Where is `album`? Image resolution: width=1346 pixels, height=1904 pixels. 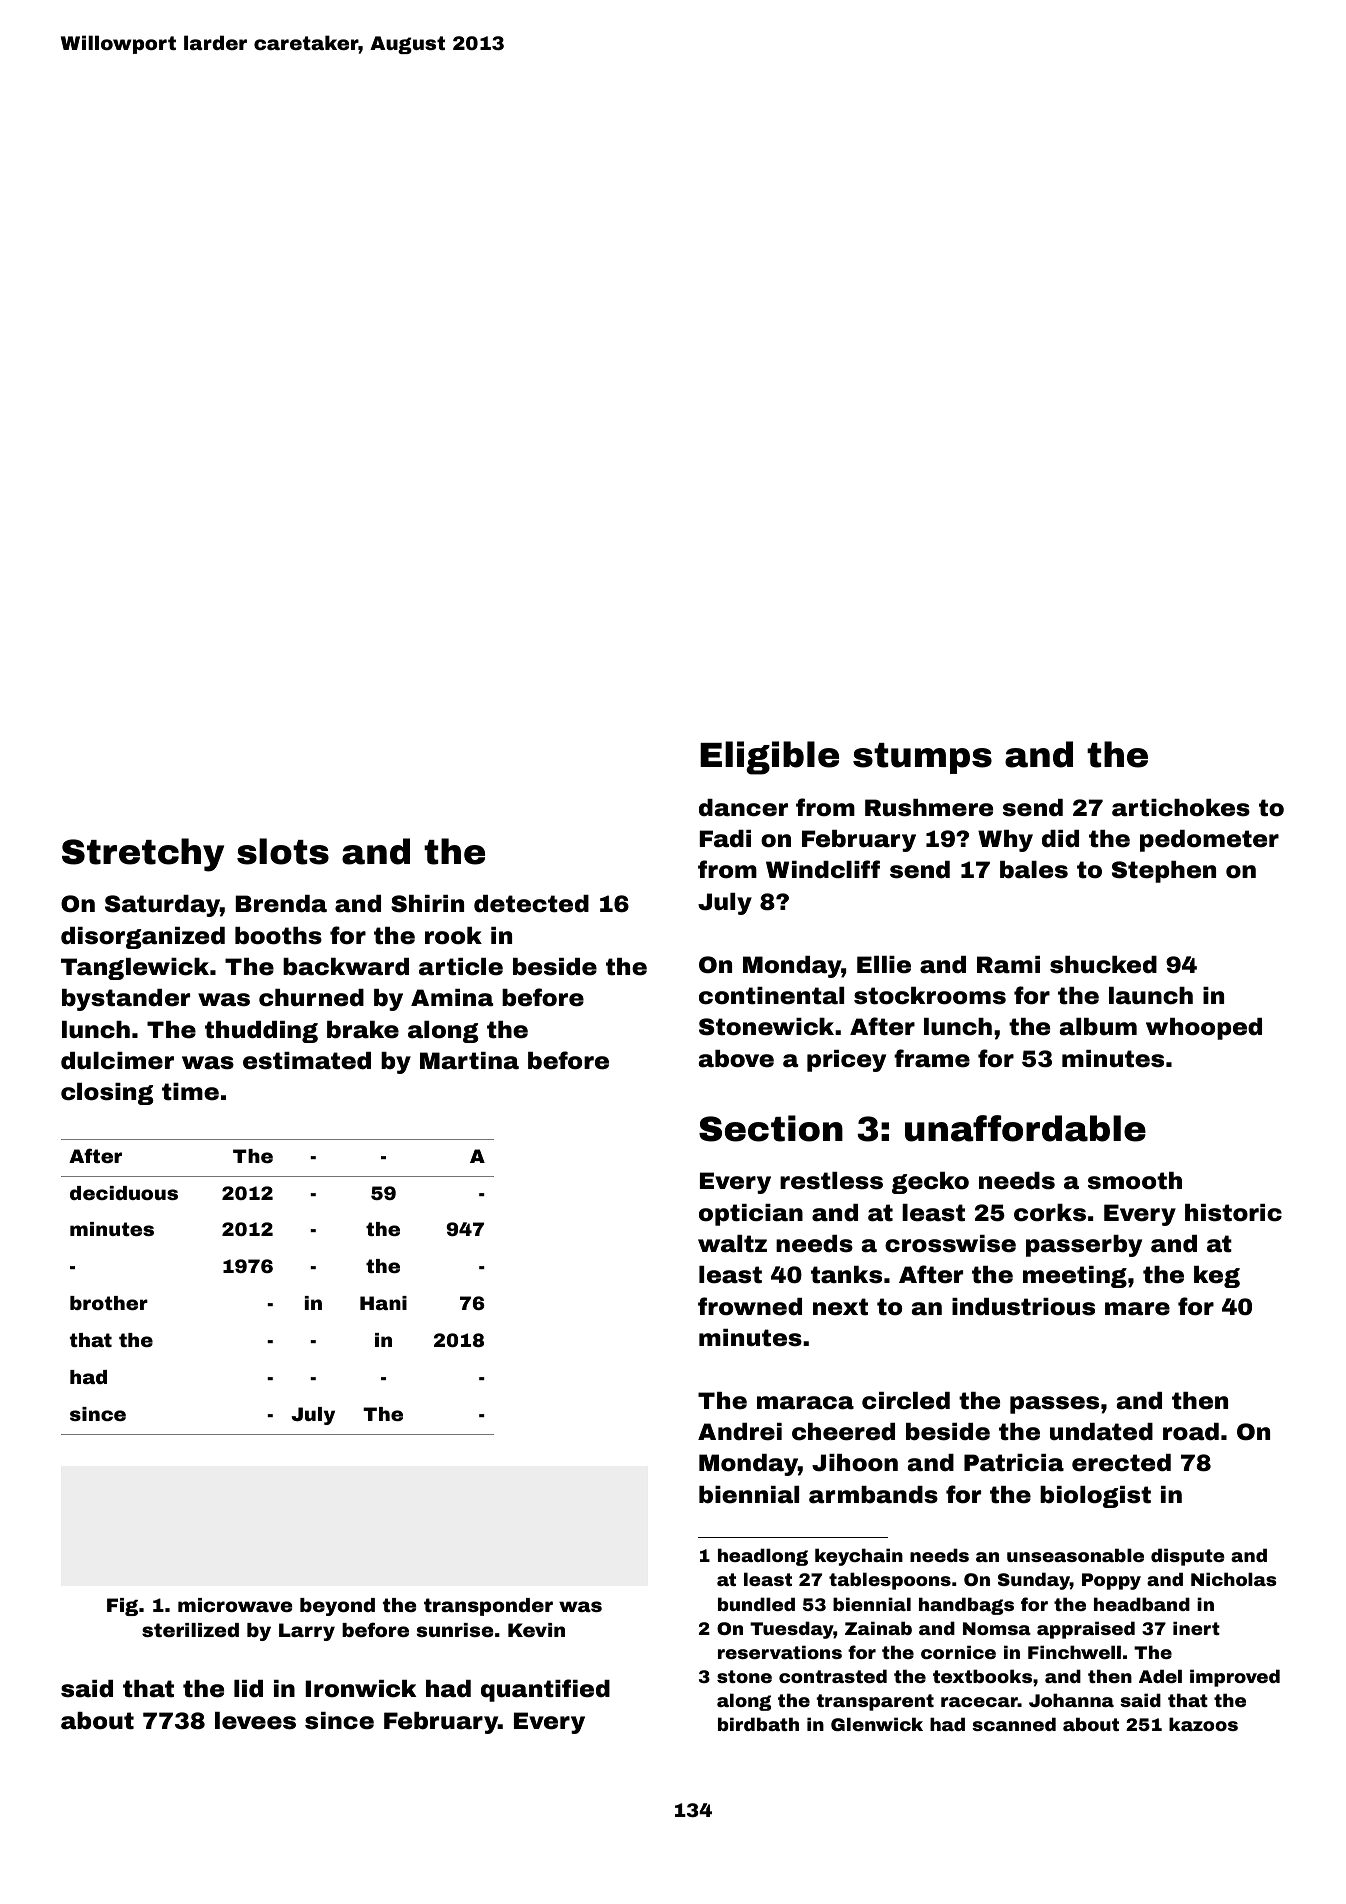
album is located at coordinates (1098, 1027).
